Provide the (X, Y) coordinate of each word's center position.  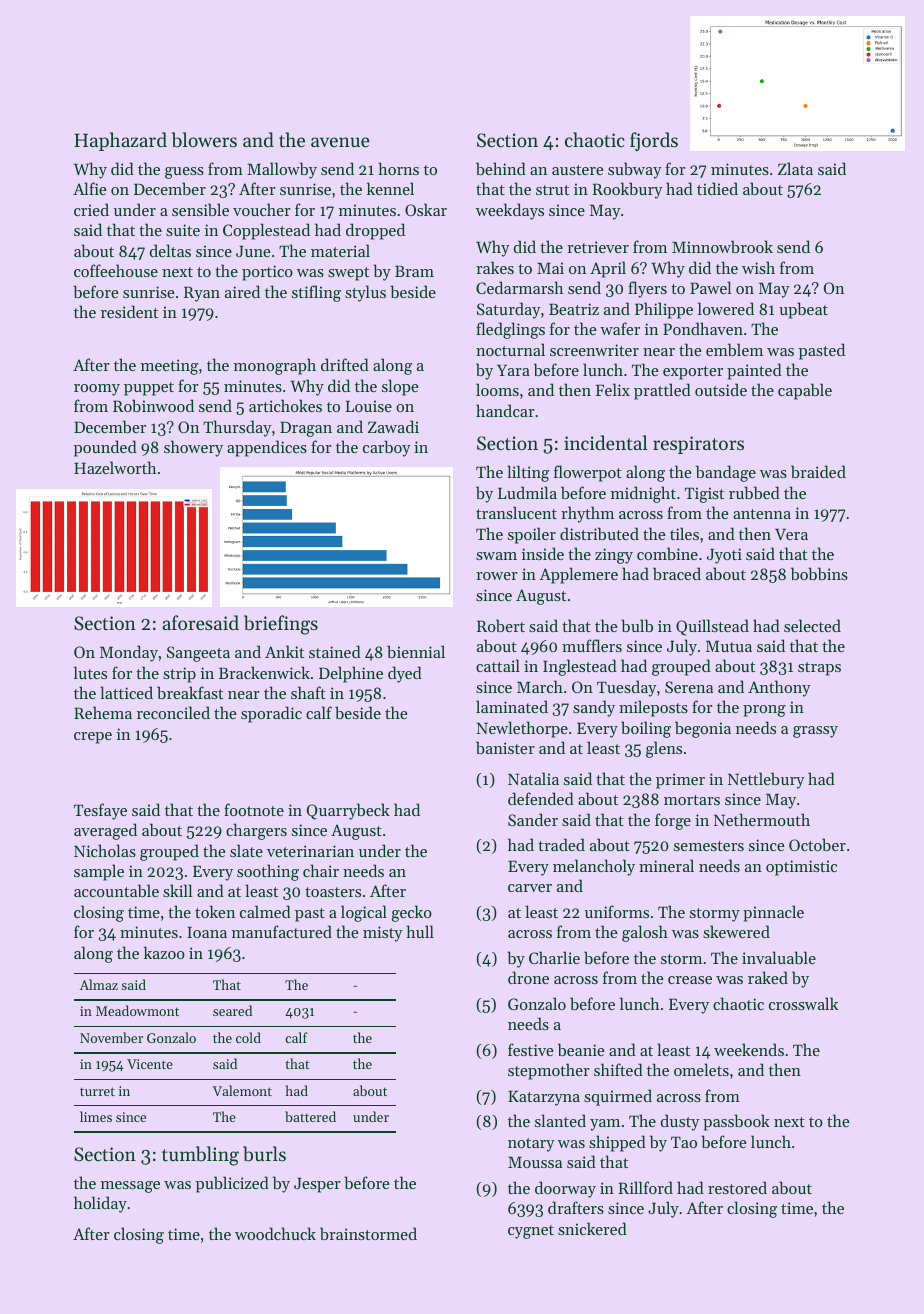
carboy (387, 448)
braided (818, 471)
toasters (333, 892)
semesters (709, 846)
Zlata (795, 168)
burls (264, 1154)
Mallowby (282, 170)
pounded (105, 448)
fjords (654, 141)
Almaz (99, 984)
